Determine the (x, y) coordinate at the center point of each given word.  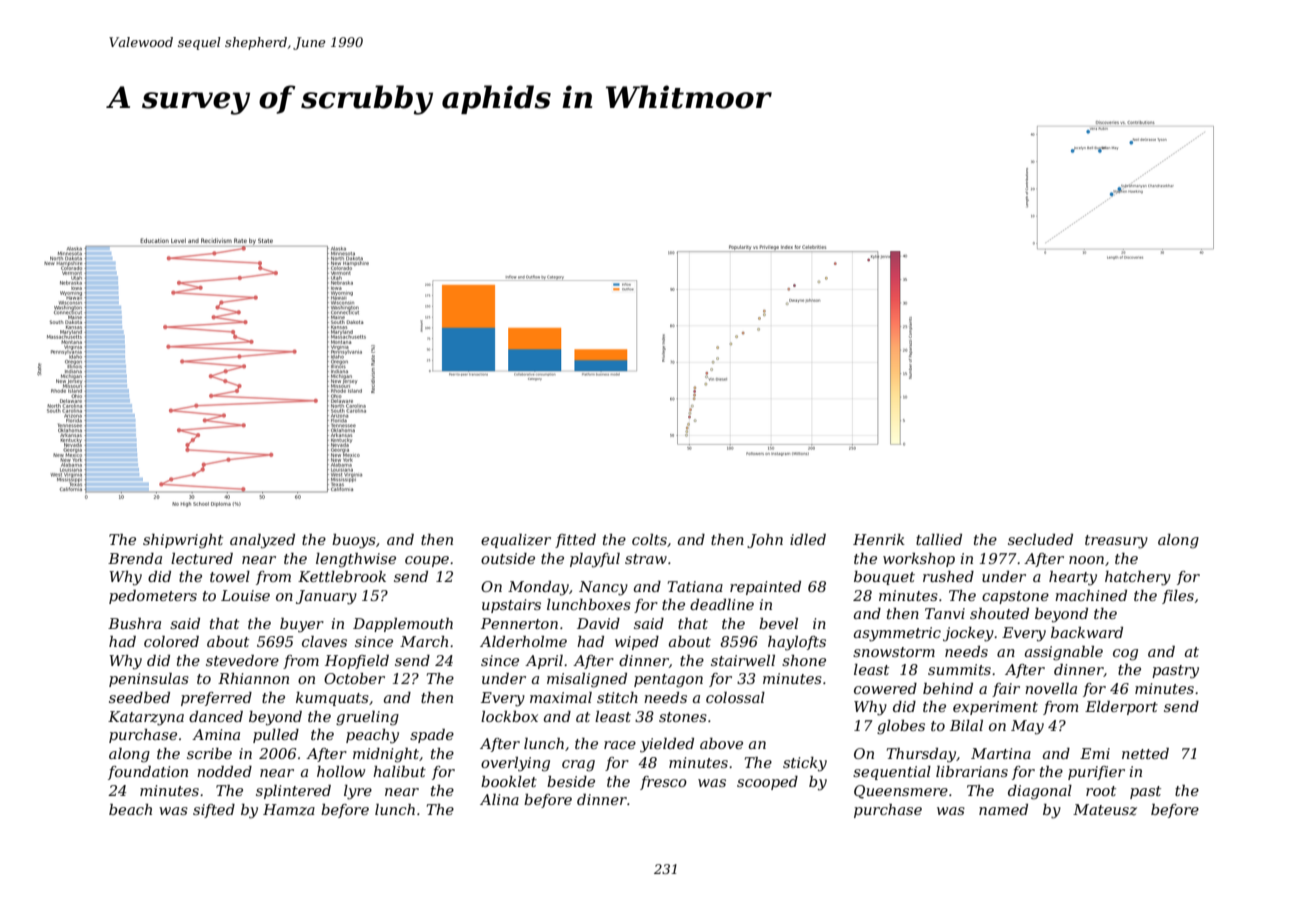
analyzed (262, 541)
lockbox (509, 716)
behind (948, 688)
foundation (148, 773)
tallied (939, 539)
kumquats (332, 699)
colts (649, 539)
